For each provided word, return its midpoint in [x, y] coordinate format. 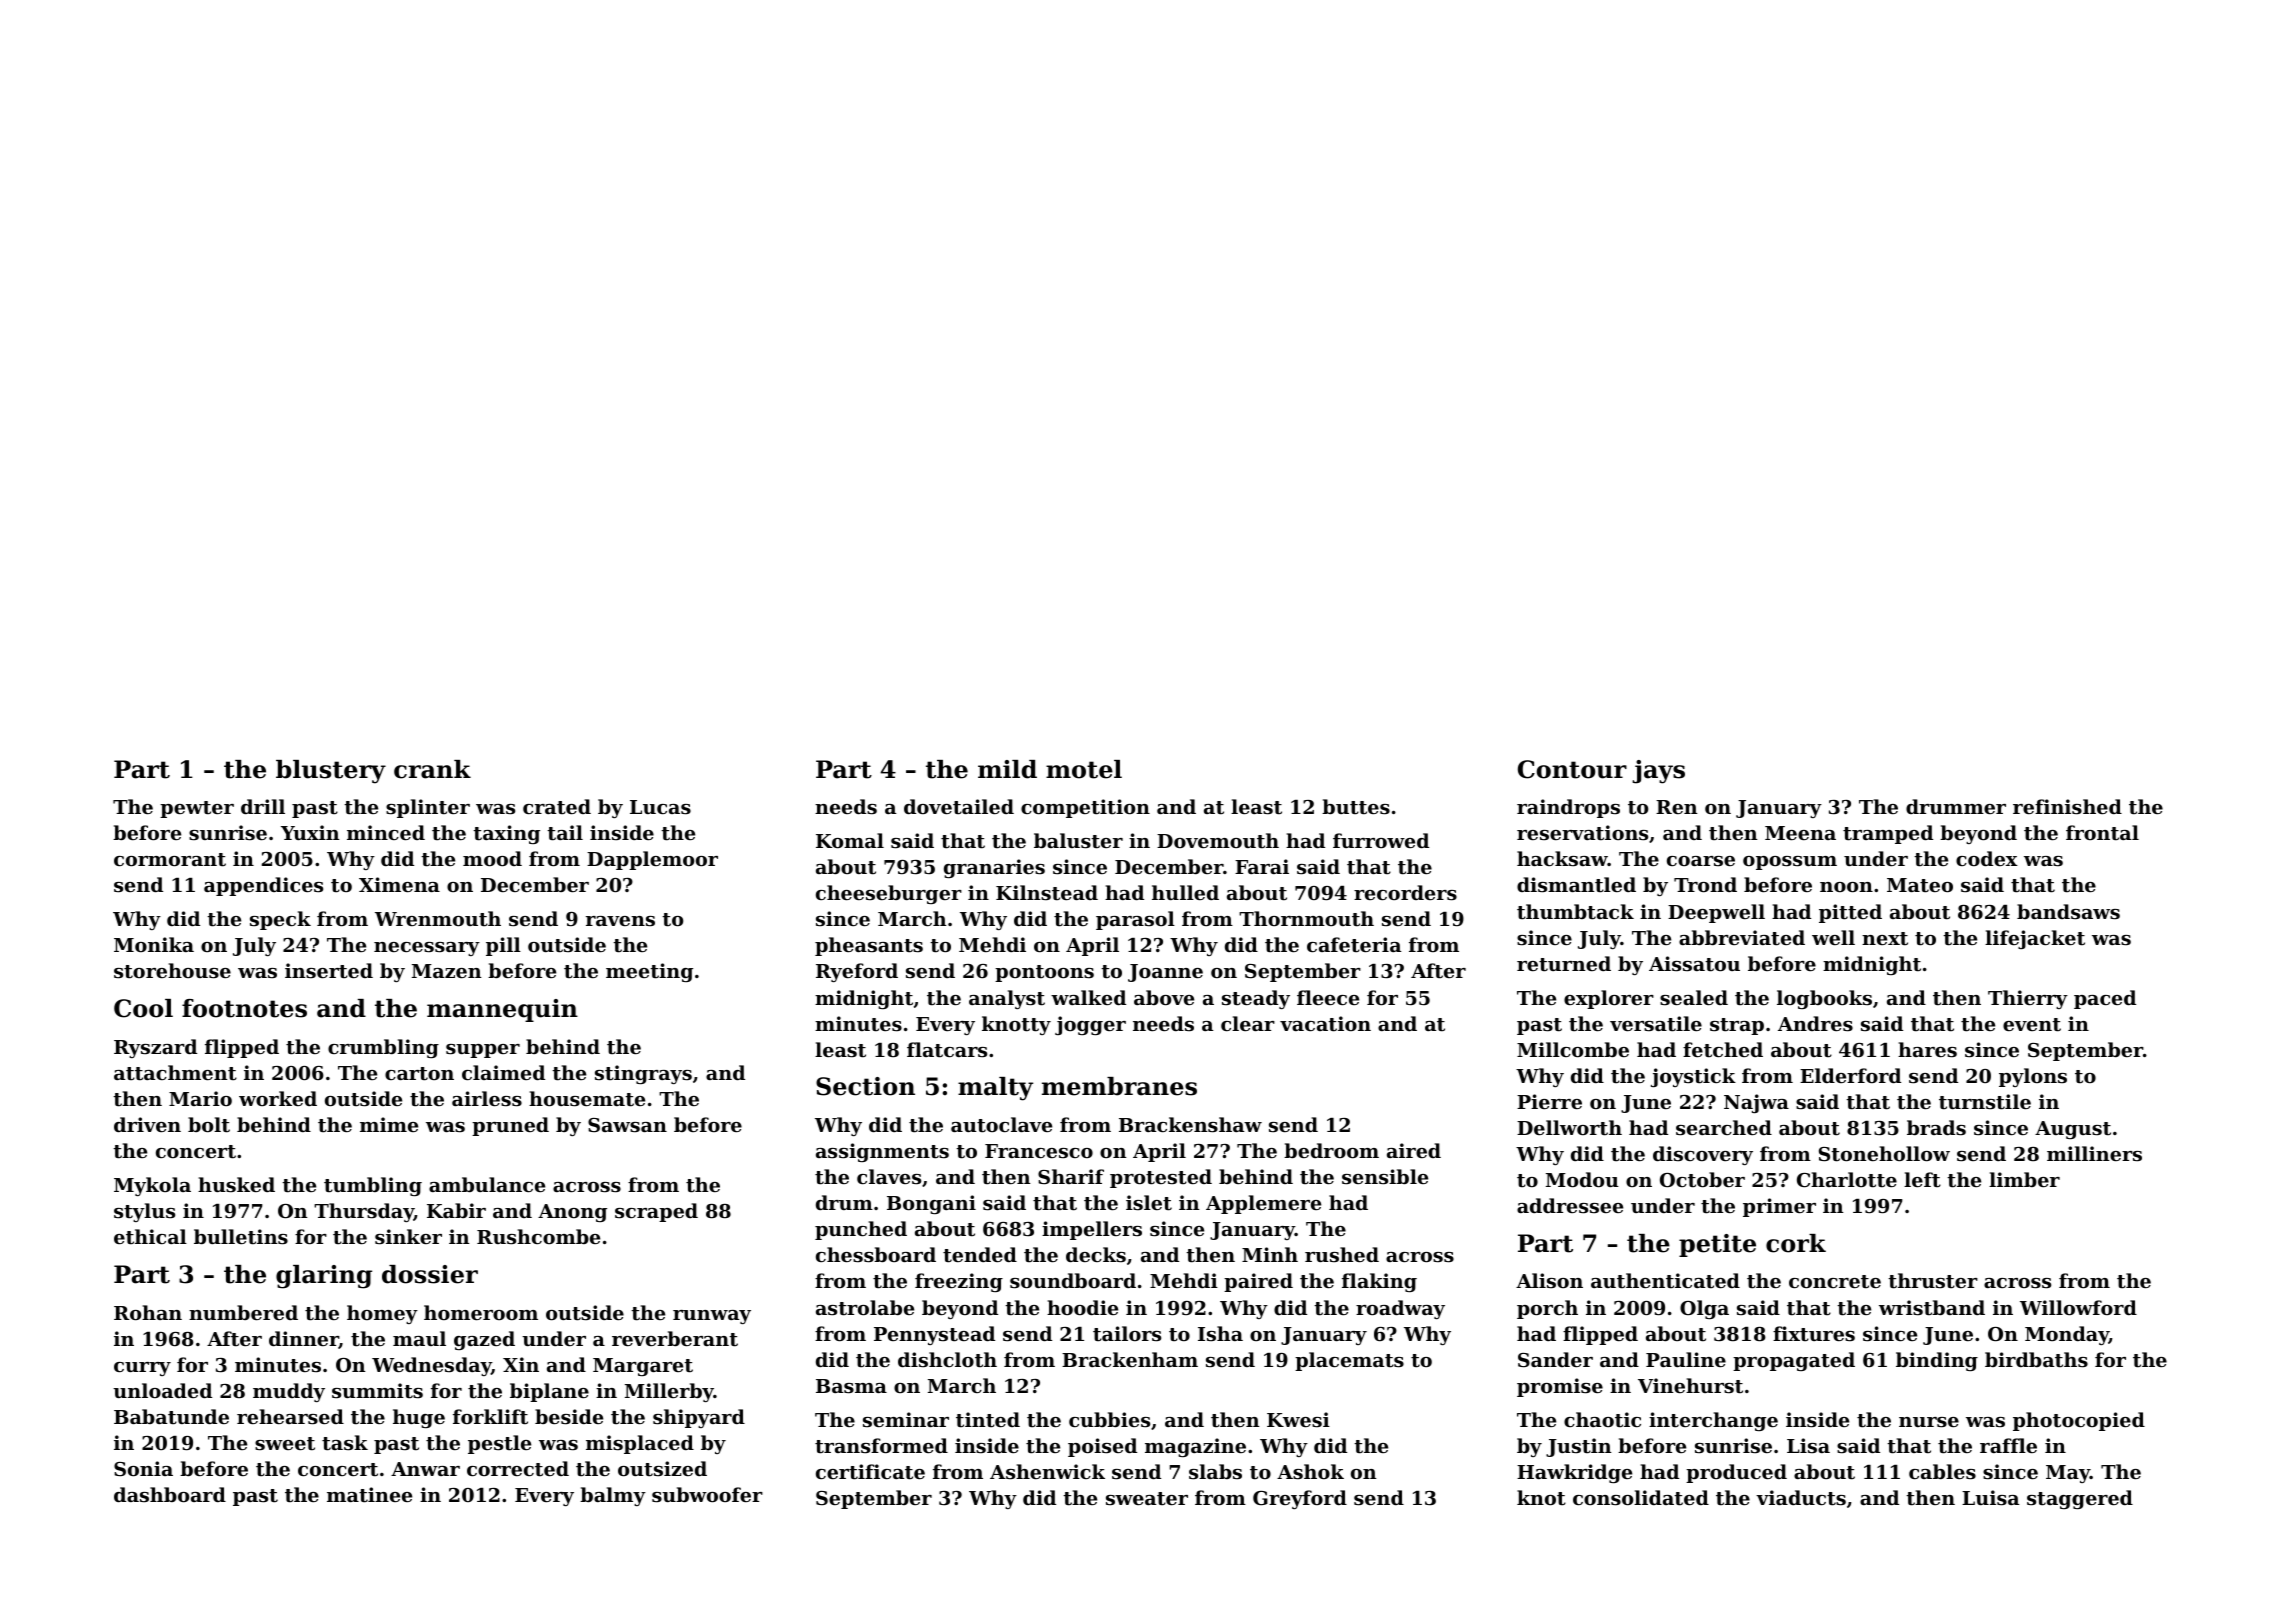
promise [1560, 1387]
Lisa [1808, 1445]
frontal [2102, 832]
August [2073, 1130]
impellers [1092, 1230]
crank [432, 769]
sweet [285, 1443]
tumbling [373, 1186]
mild [1007, 769]
